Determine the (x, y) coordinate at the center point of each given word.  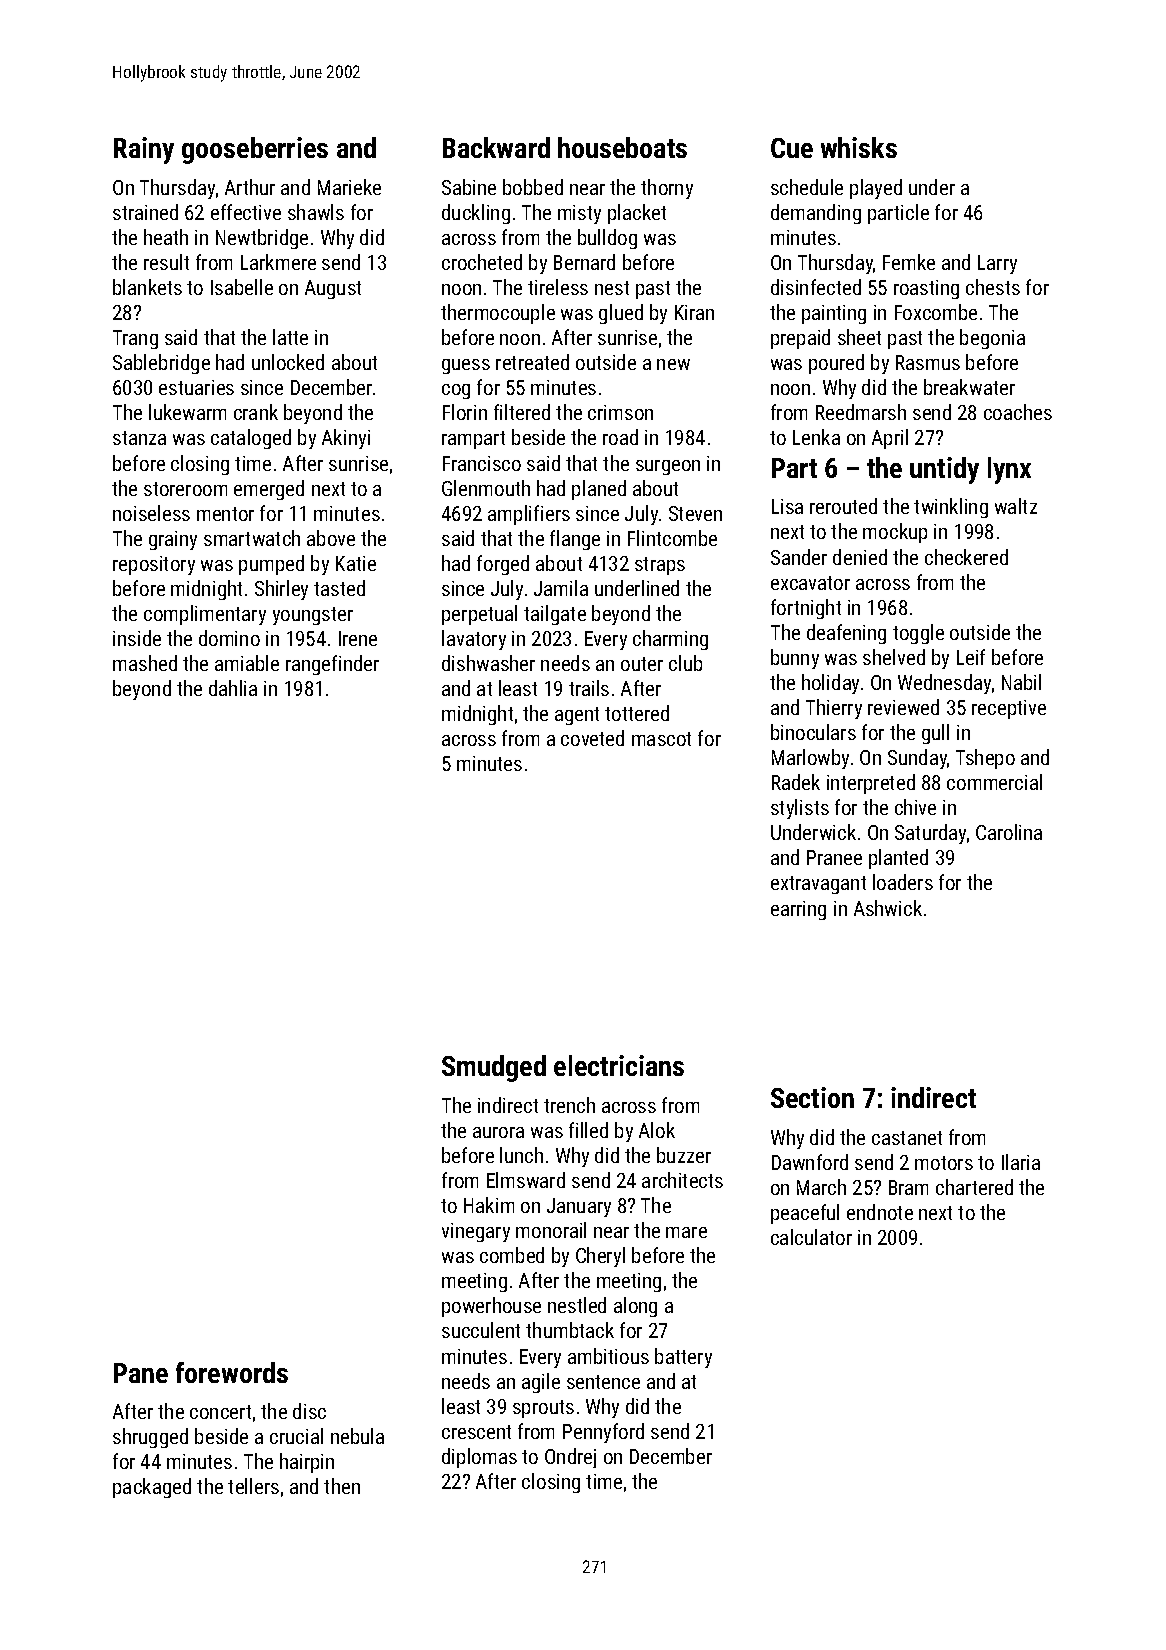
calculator (811, 1237)
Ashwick (888, 908)
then (342, 1486)
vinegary (476, 1232)
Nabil (1021, 682)
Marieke (349, 187)
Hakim (489, 1205)
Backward (496, 147)
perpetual (479, 615)
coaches (1018, 412)
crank (256, 412)
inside (137, 638)
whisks (859, 147)
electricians (619, 1065)
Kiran (694, 312)
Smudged (494, 1068)
